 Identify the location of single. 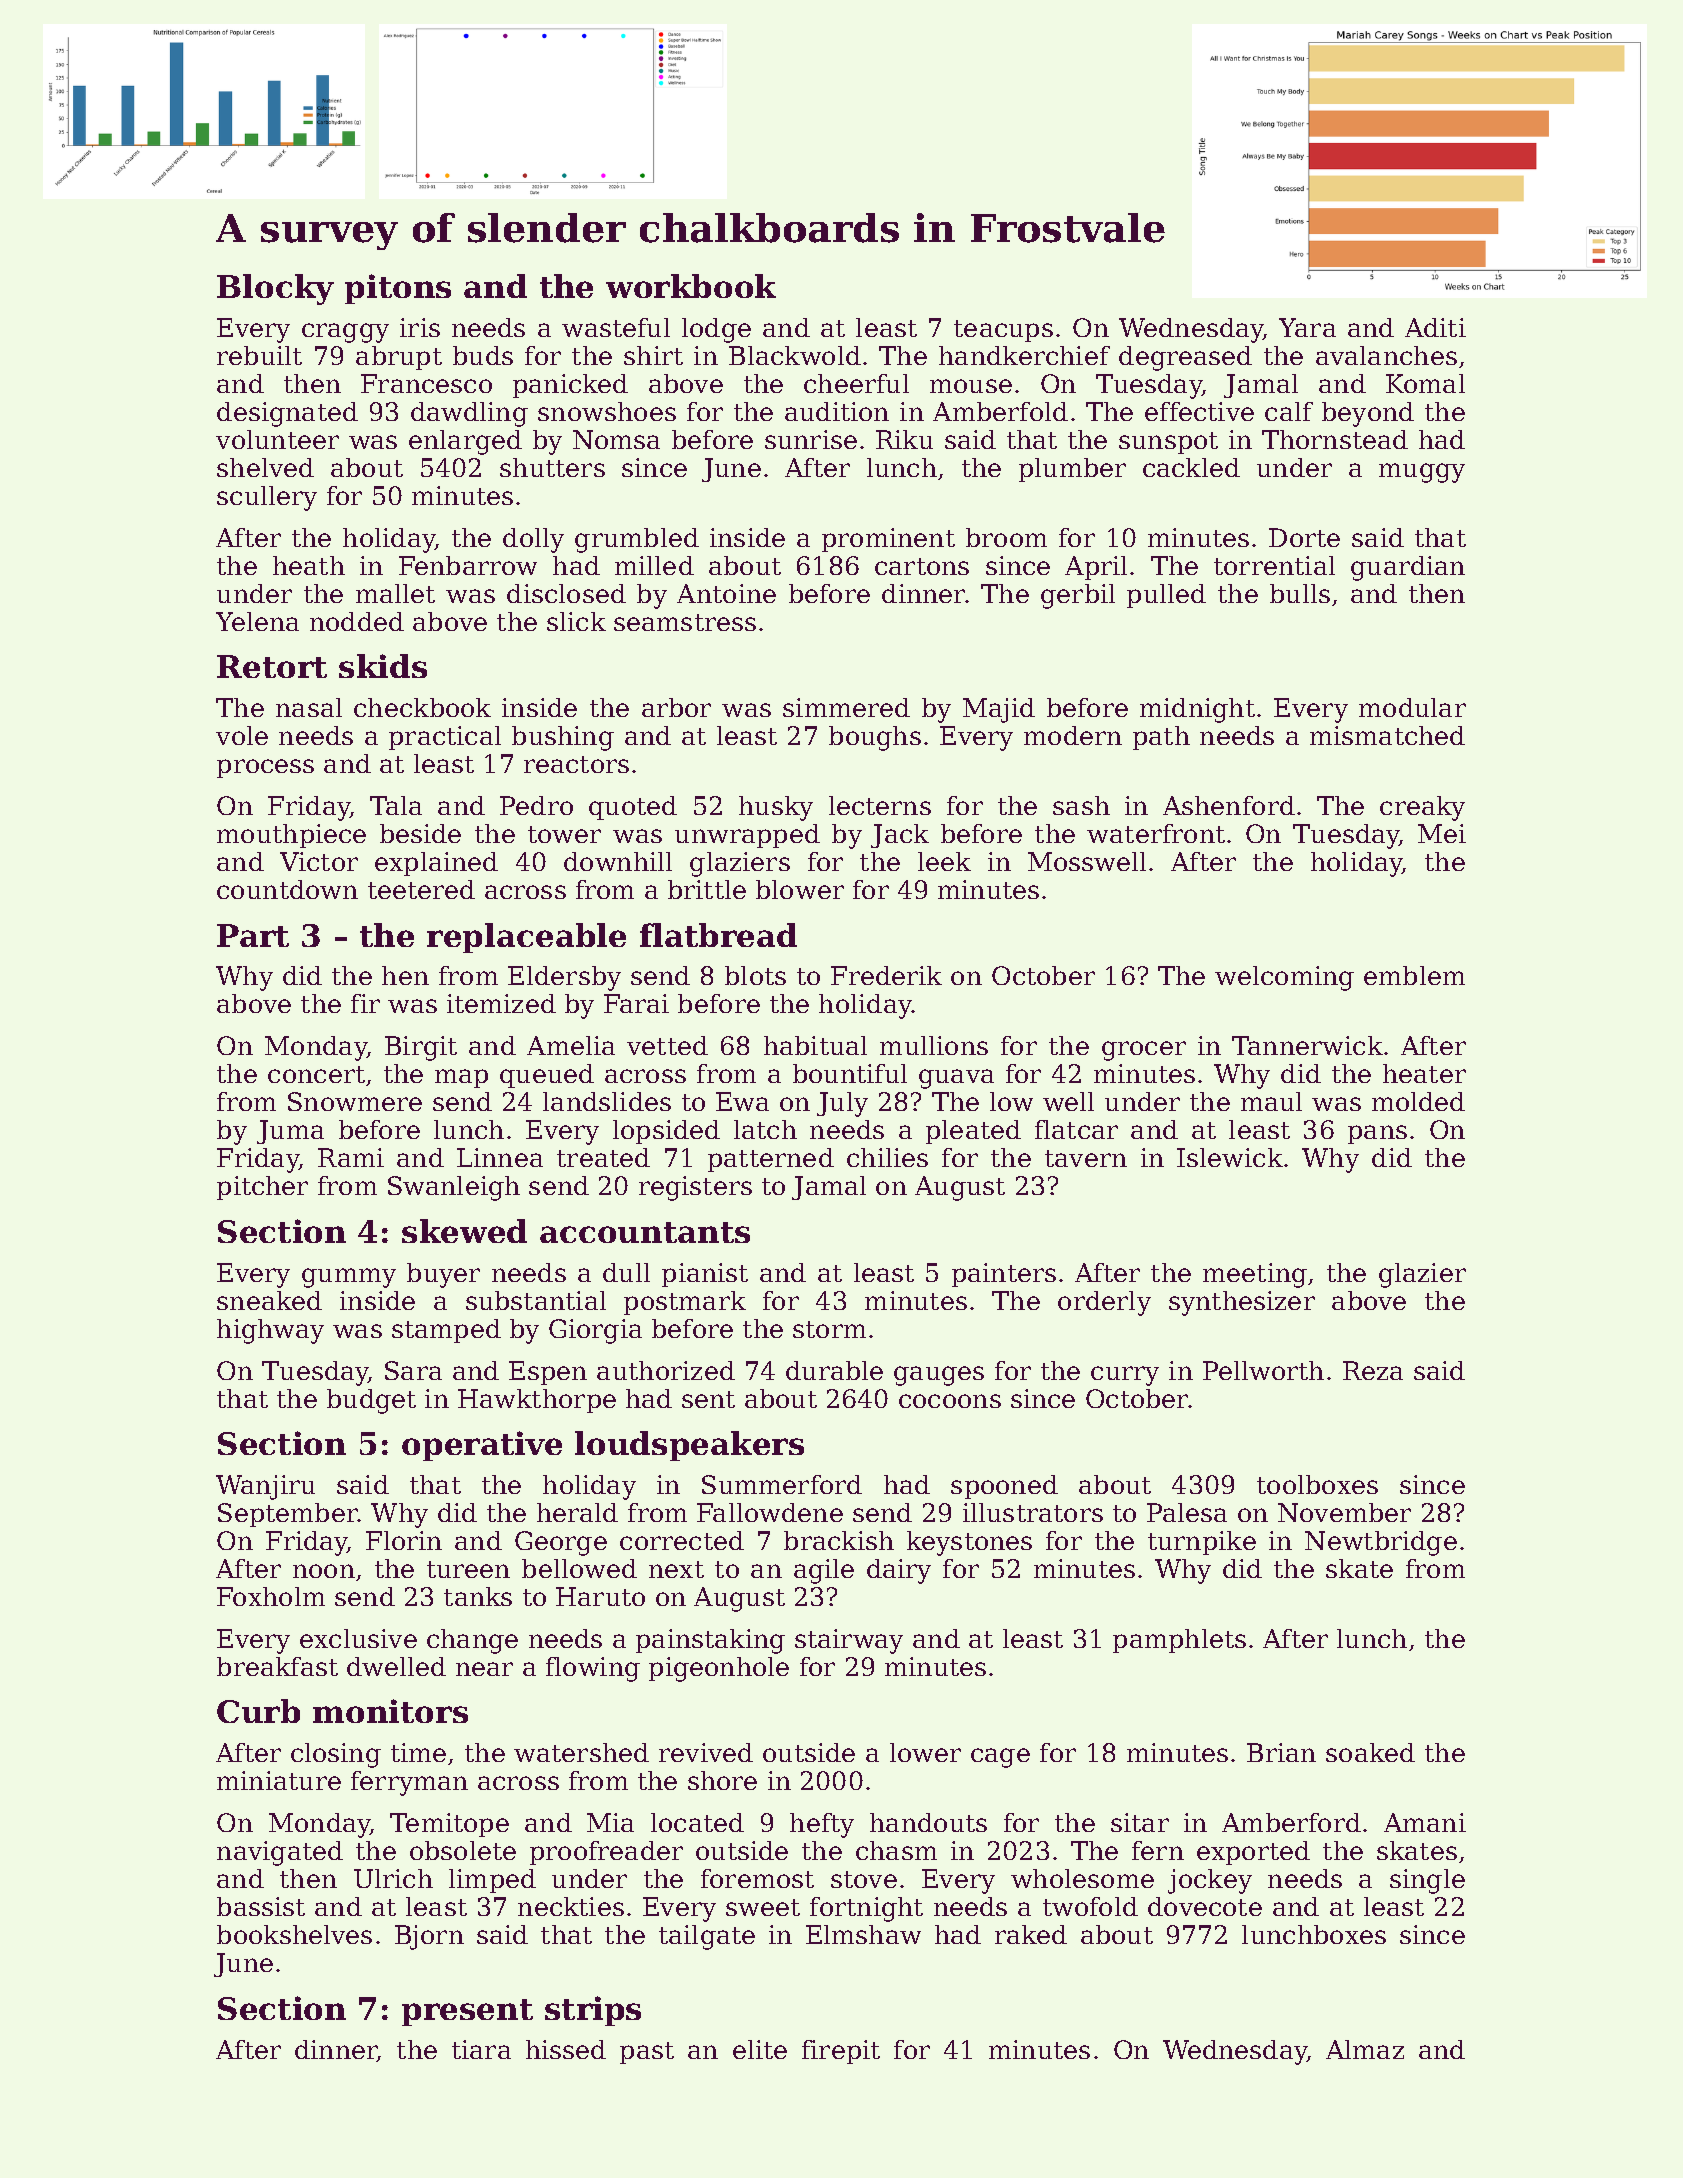
(1427, 1881).
